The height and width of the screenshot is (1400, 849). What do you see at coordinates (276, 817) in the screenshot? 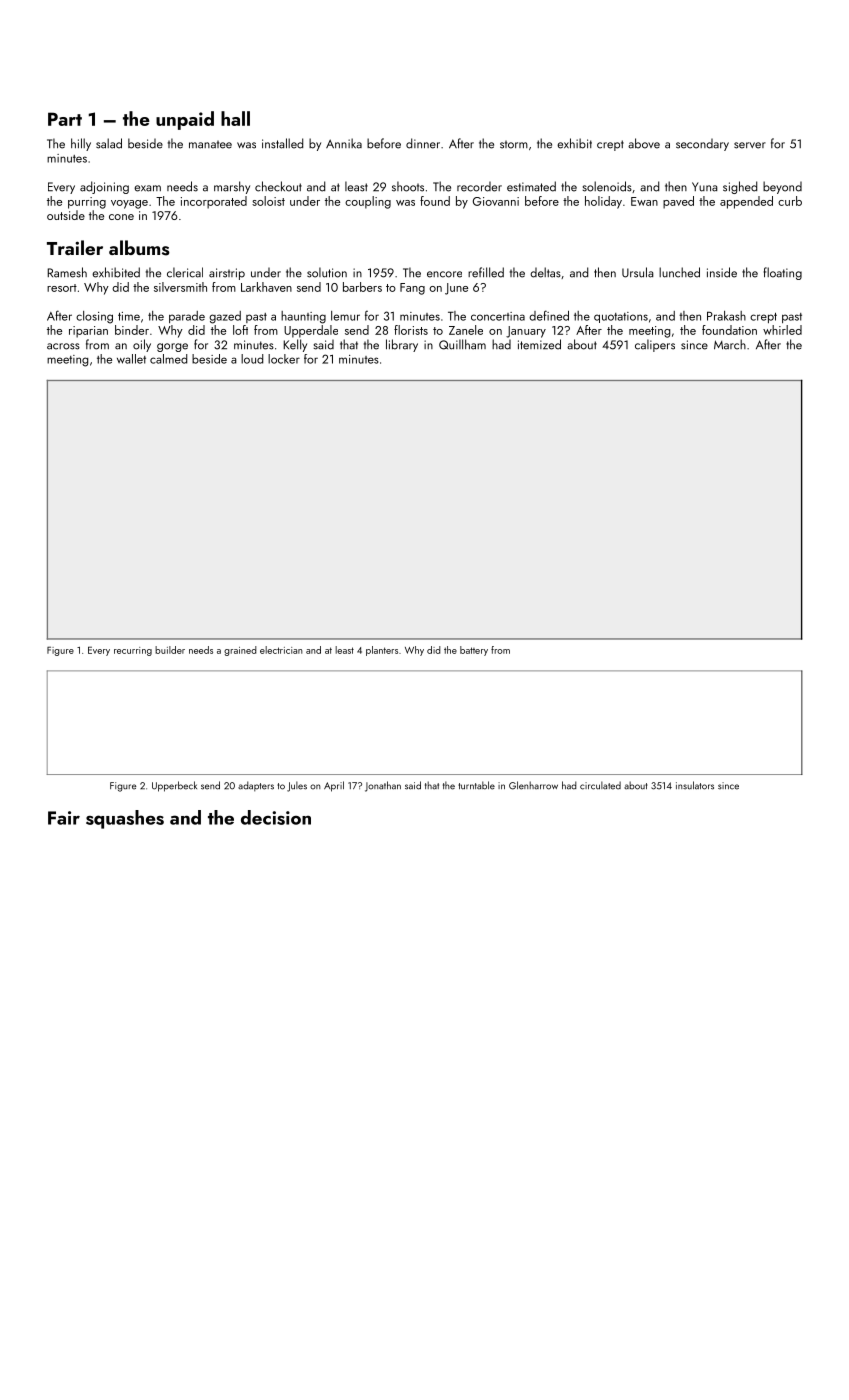
I see `decision` at bounding box center [276, 817].
